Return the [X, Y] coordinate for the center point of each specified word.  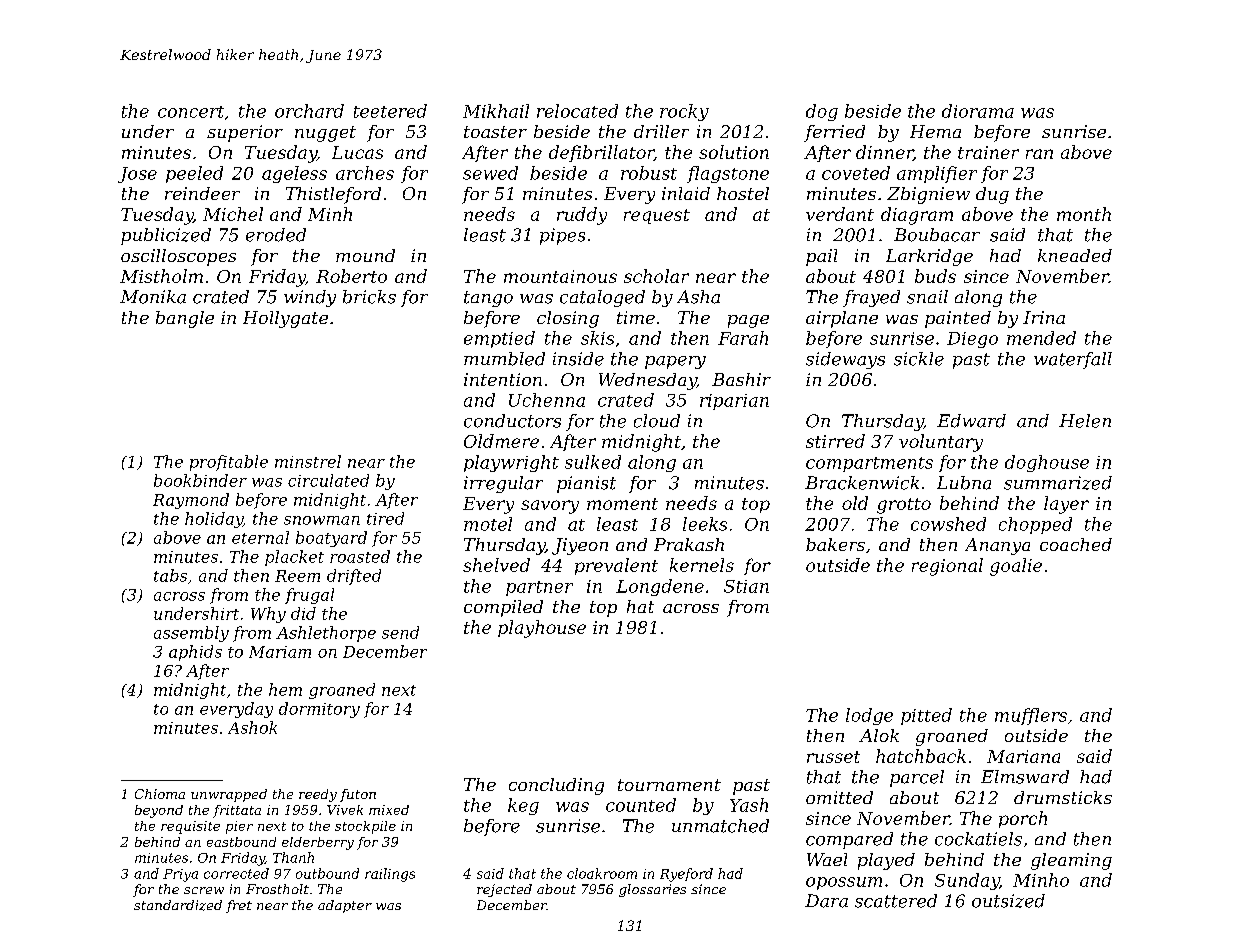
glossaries [652, 890]
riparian [734, 402]
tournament [669, 785]
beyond [159, 811]
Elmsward [1025, 777]
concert [191, 112]
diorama [978, 111]
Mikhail [496, 111]
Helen [1085, 421]
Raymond [191, 501]
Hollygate [285, 319]
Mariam [280, 652]
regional [947, 567]
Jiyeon [580, 546]
